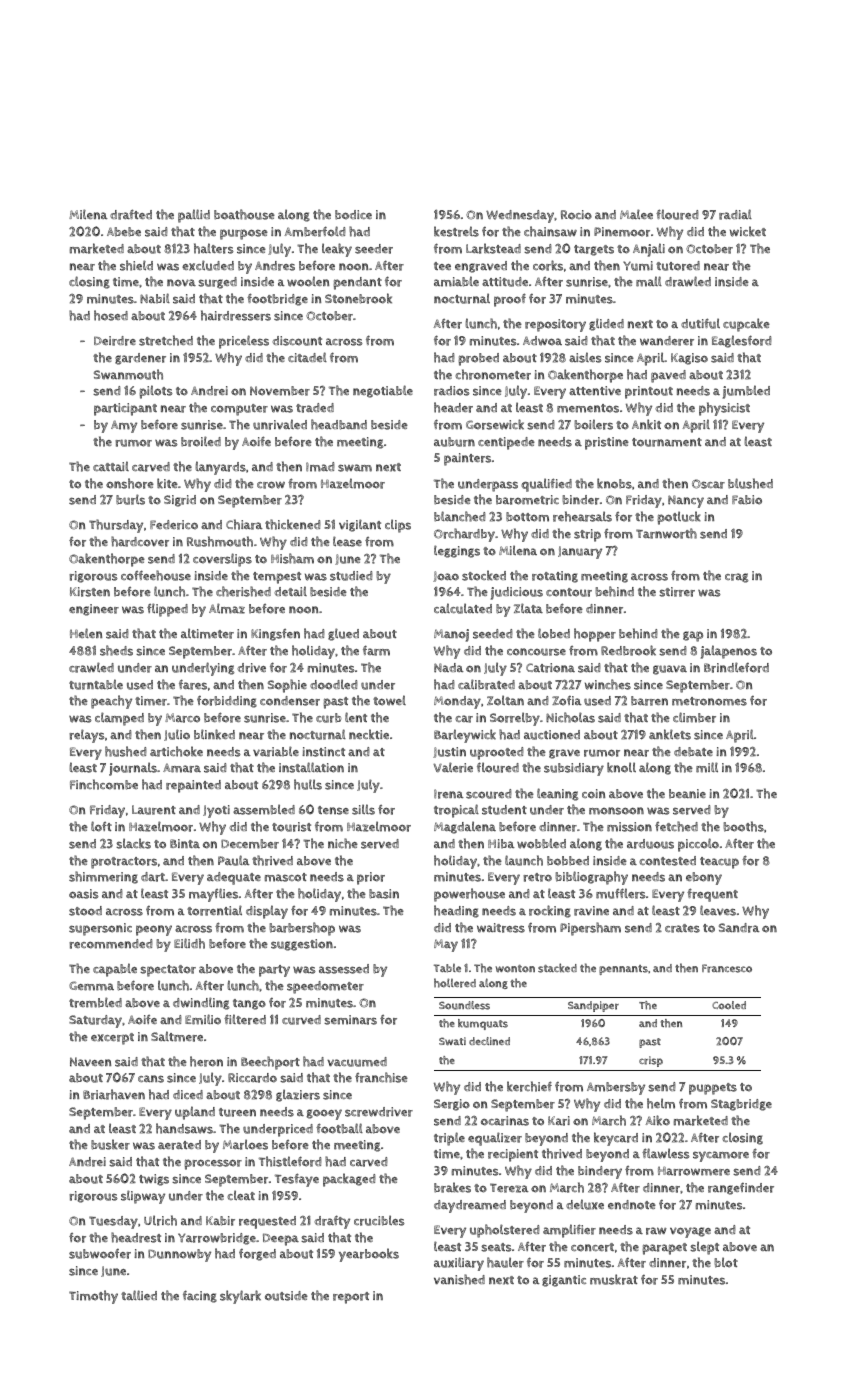 The image size is (849, 1400). What do you see at coordinates (154, 1180) in the document?
I see `twigs` at bounding box center [154, 1180].
